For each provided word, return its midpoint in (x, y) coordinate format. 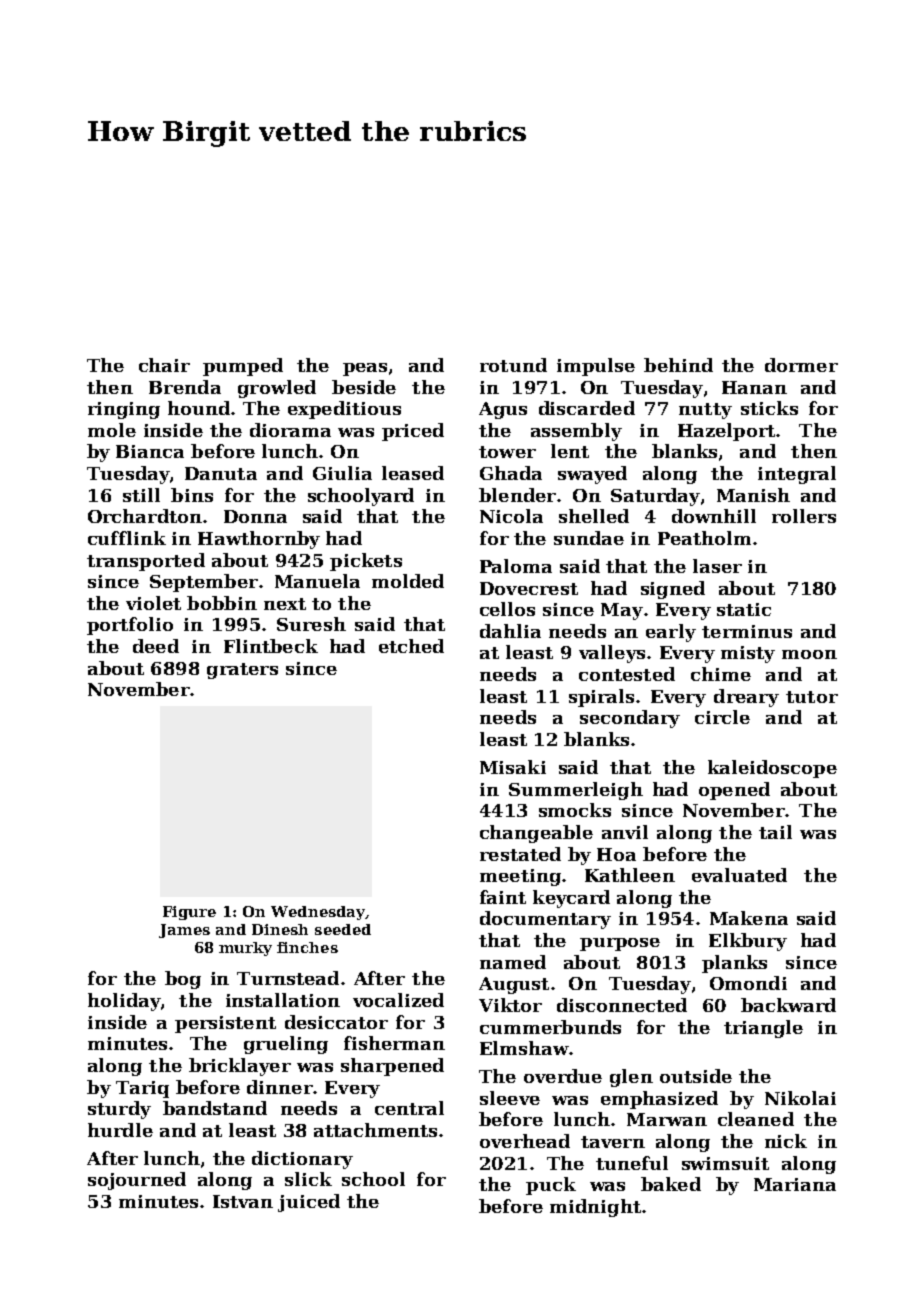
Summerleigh (576, 791)
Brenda (185, 387)
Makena (749, 918)
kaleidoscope (772, 769)
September (204, 583)
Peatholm (704, 538)
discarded (587, 408)
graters (242, 671)
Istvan (243, 1201)
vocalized (398, 1000)
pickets (366, 562)
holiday (124, 1002)
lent (570, 451)
